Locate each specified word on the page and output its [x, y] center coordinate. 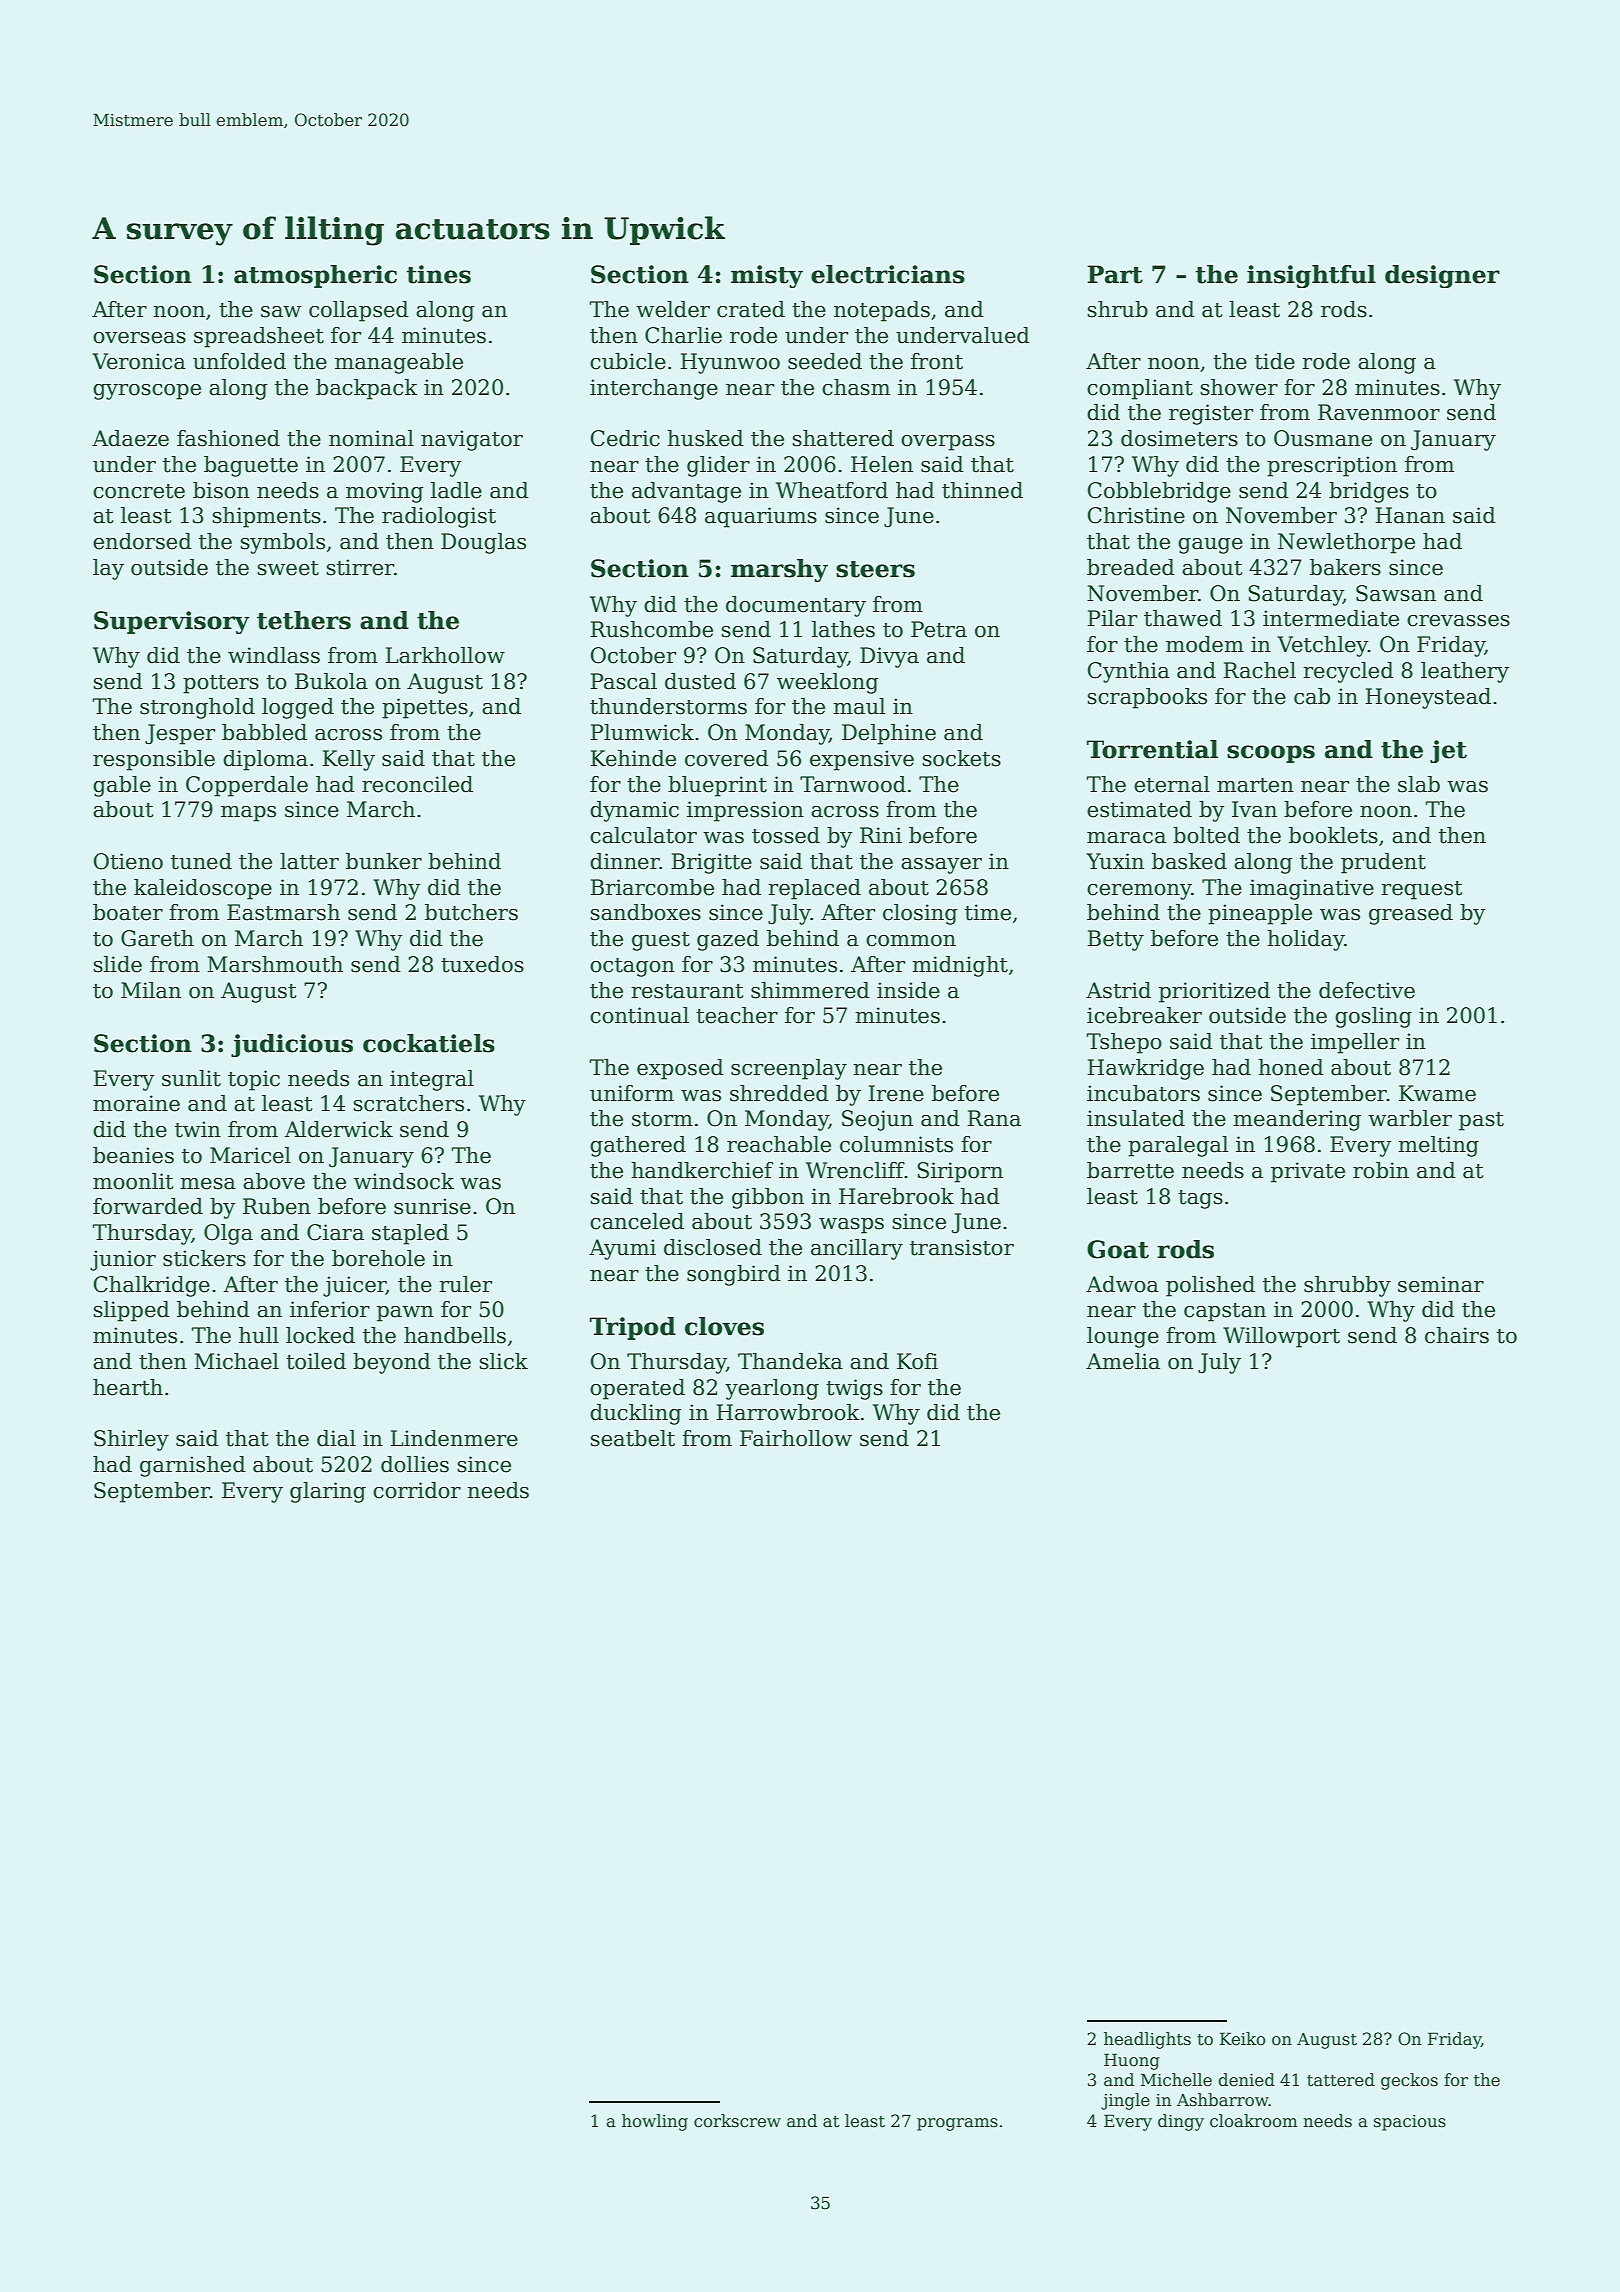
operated [637, 1389]
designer [1442, 276]
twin [198, 1129]
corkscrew [737, 2121]
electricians [888, 274]
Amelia [1123, 1361]
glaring [328, 1492]
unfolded [239, 361]
